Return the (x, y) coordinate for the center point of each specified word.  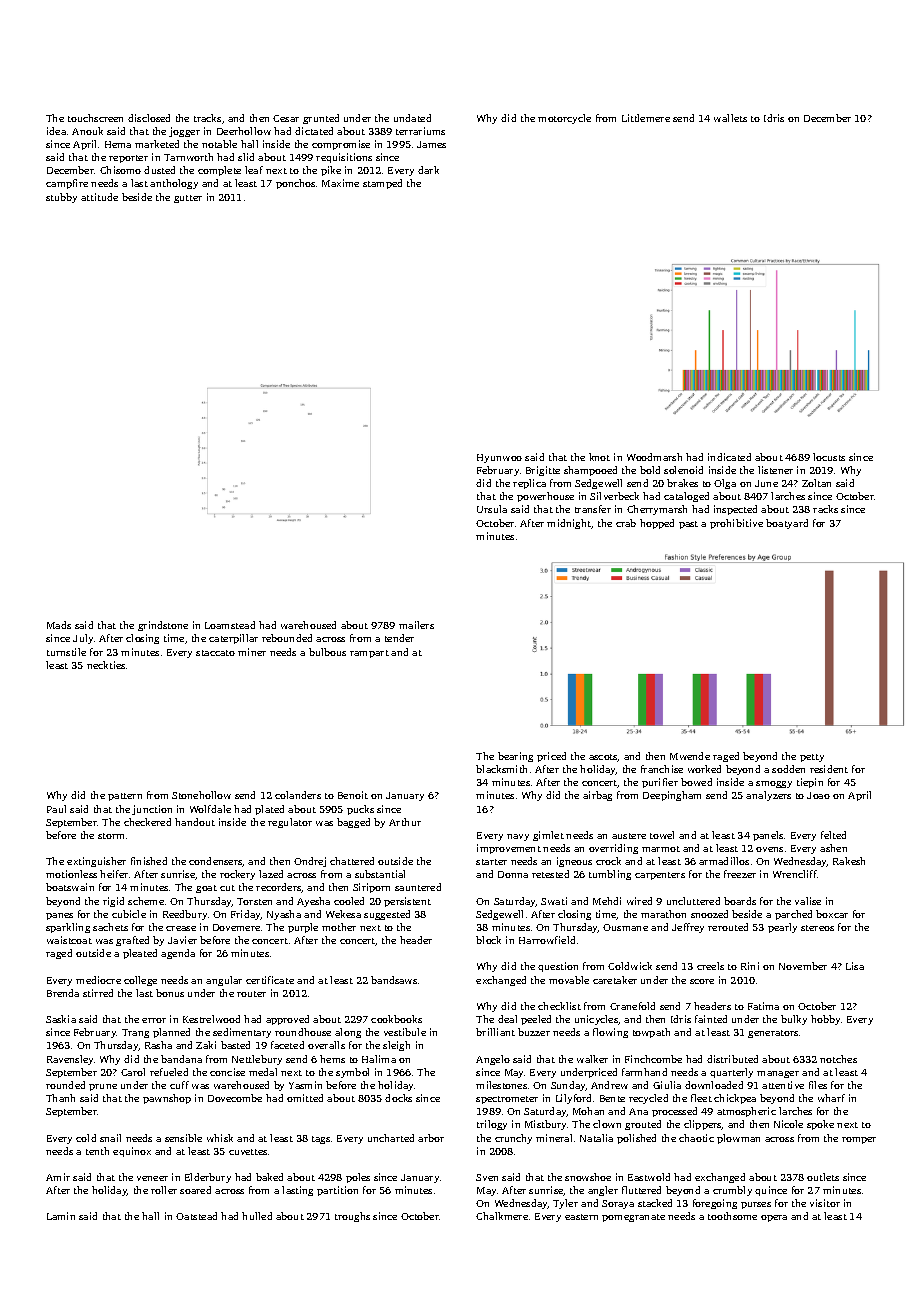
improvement (509, 849)
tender (399, 638)
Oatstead (196, 1216)
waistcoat (69, 940)
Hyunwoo (499, 458)
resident (829, 769)
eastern (581, 1217)
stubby (61, 198)
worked (704, 769)
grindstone (163, 626)
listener (775, 470)
